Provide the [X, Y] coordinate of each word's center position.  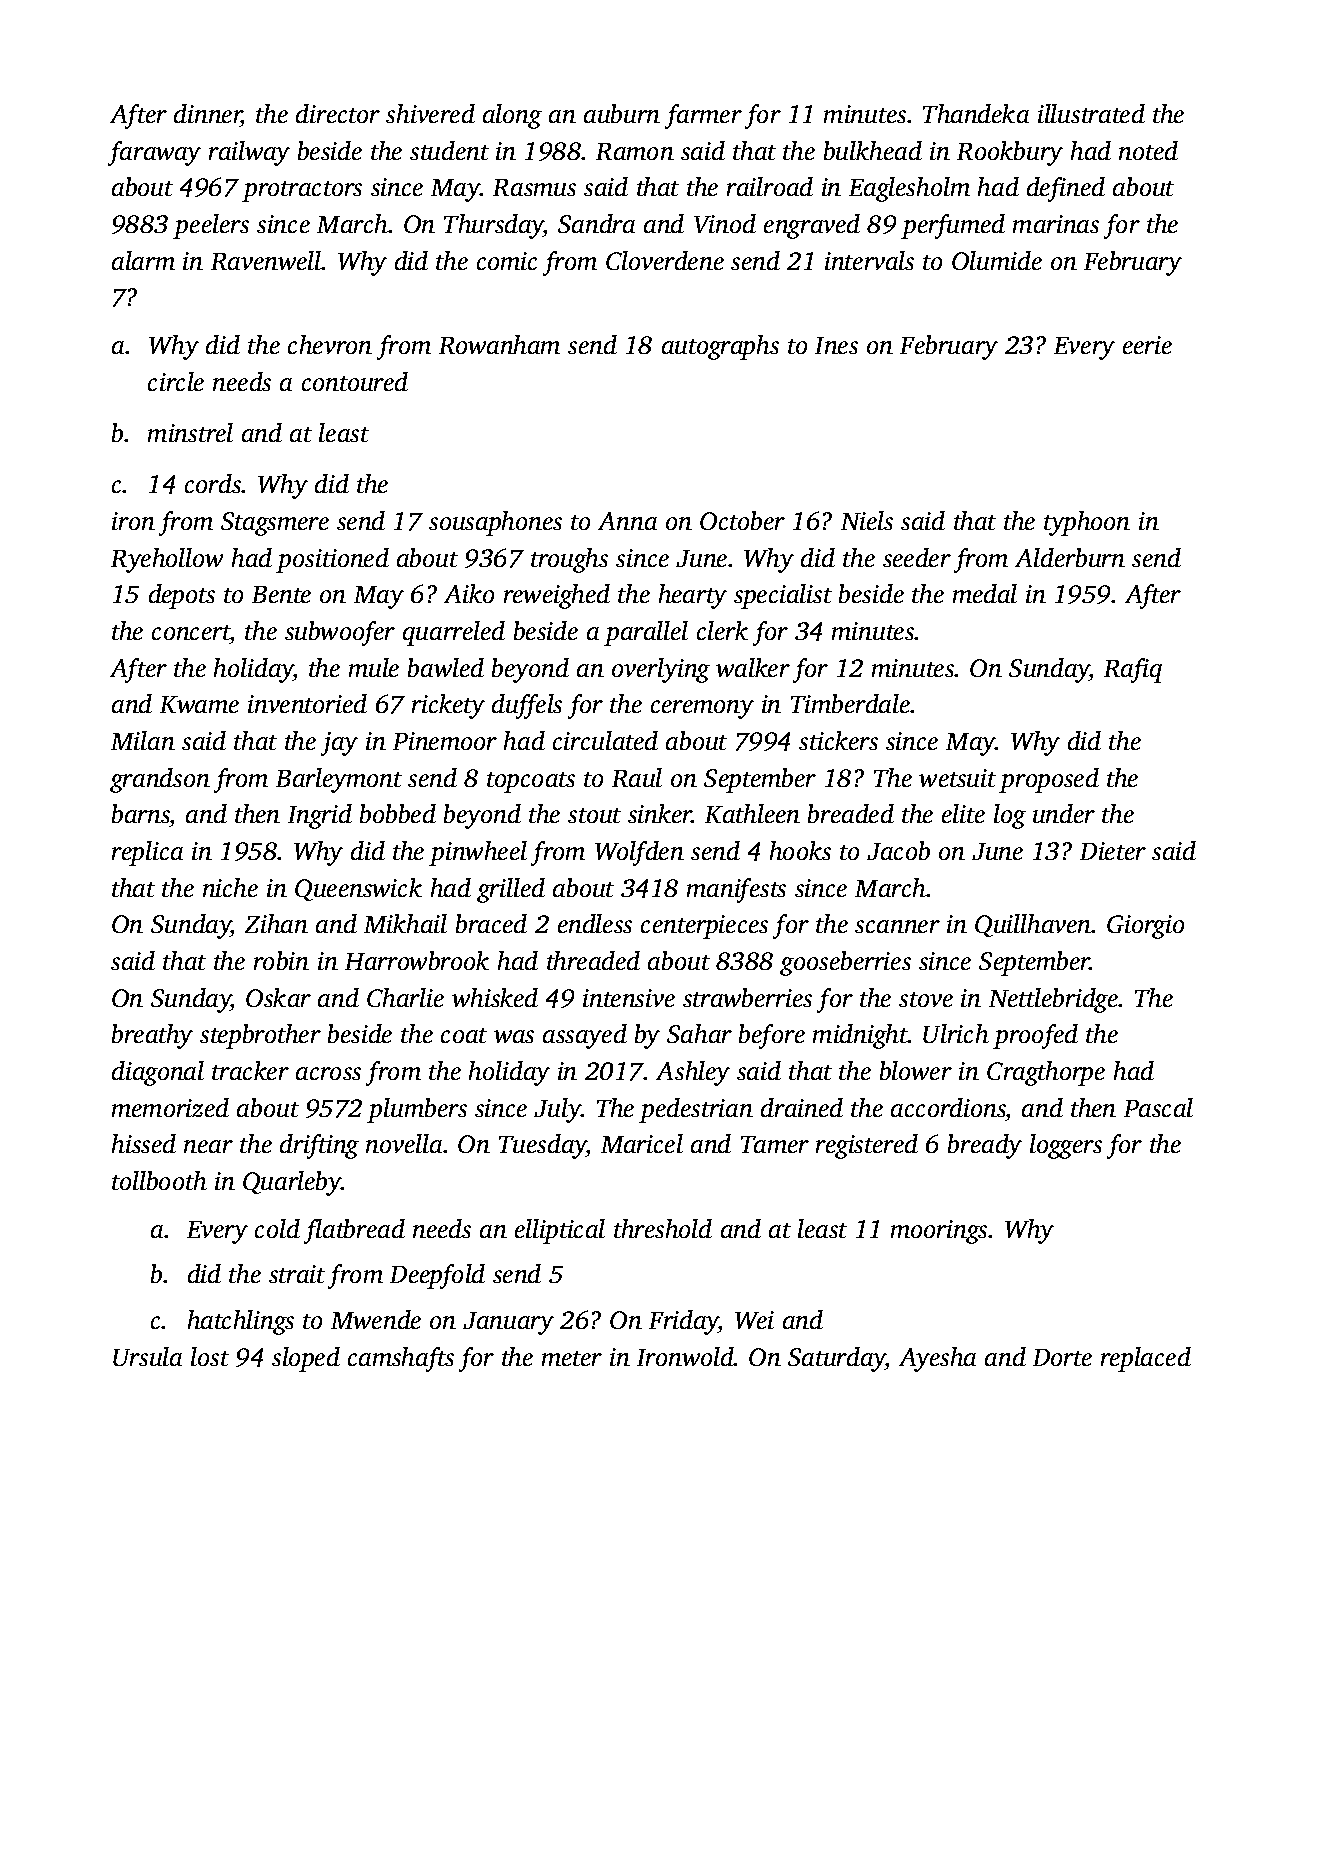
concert [191, 632]
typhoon [1087, 523]
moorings [939, 1232]
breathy [152, 1036]
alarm [143, 260]
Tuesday [542, 1146]
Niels [867, 520]
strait [297, 1274]
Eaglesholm [909, 189]
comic [507, 261]
